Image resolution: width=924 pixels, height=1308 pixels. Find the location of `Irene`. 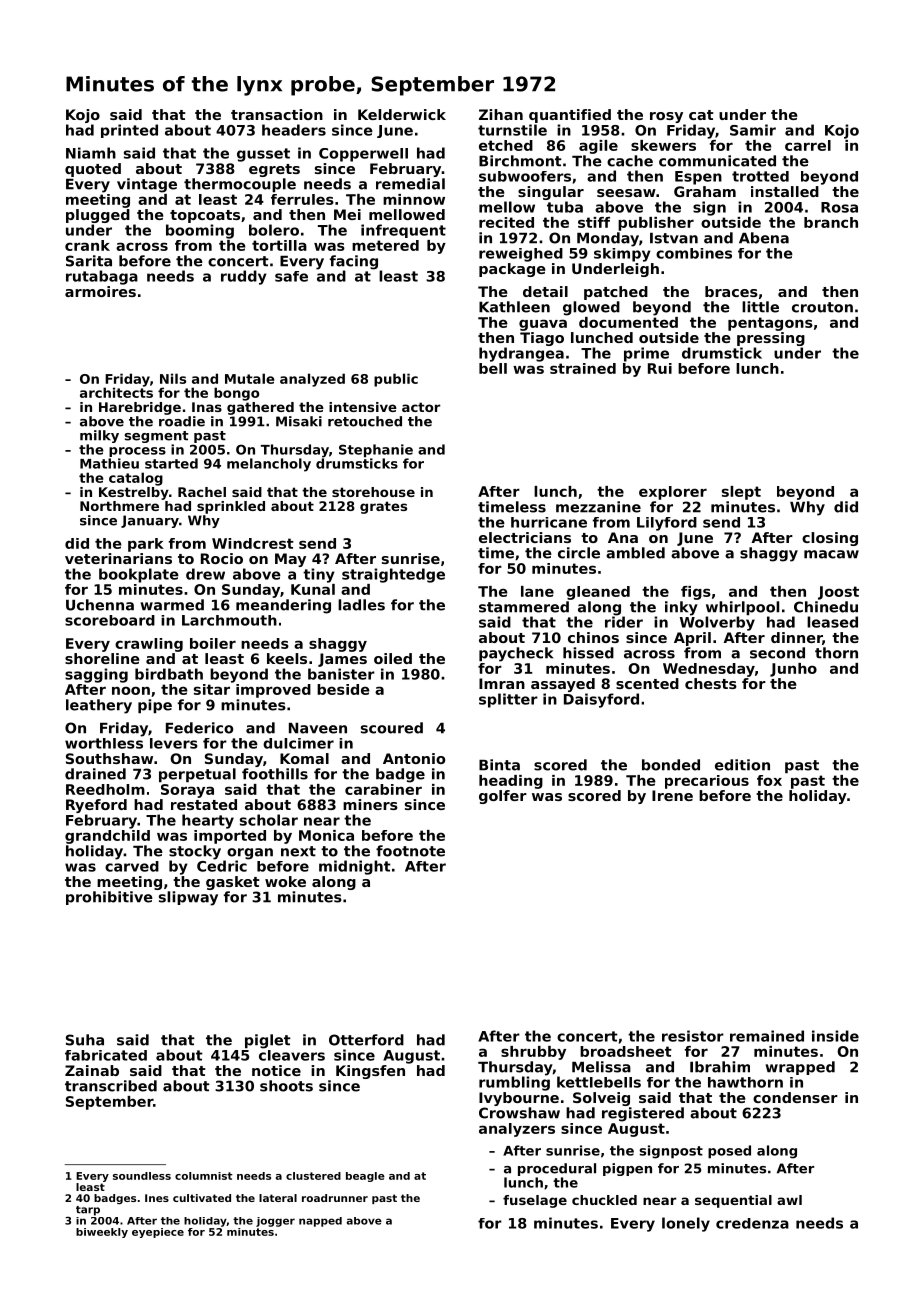

Irene is located at coordinates (672, 795).
